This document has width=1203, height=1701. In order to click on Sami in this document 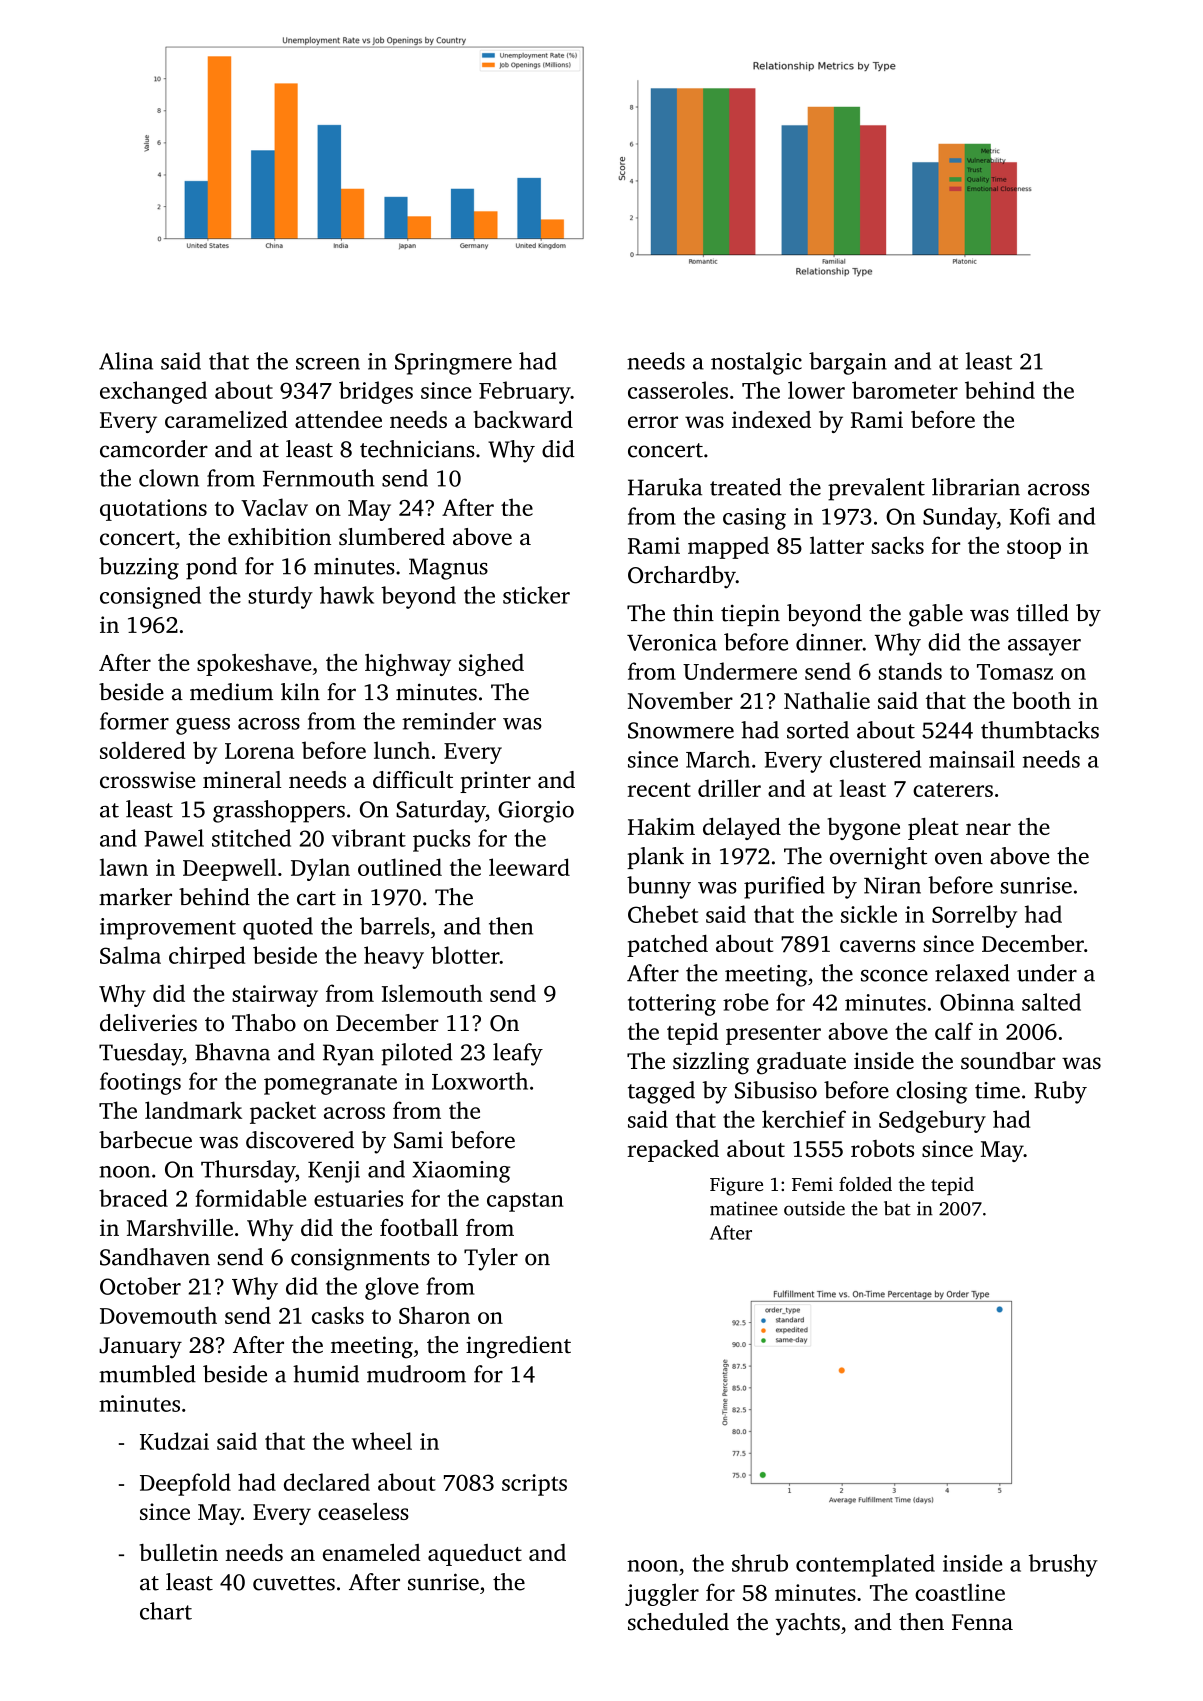, I will do `click(418, 1140)`.
